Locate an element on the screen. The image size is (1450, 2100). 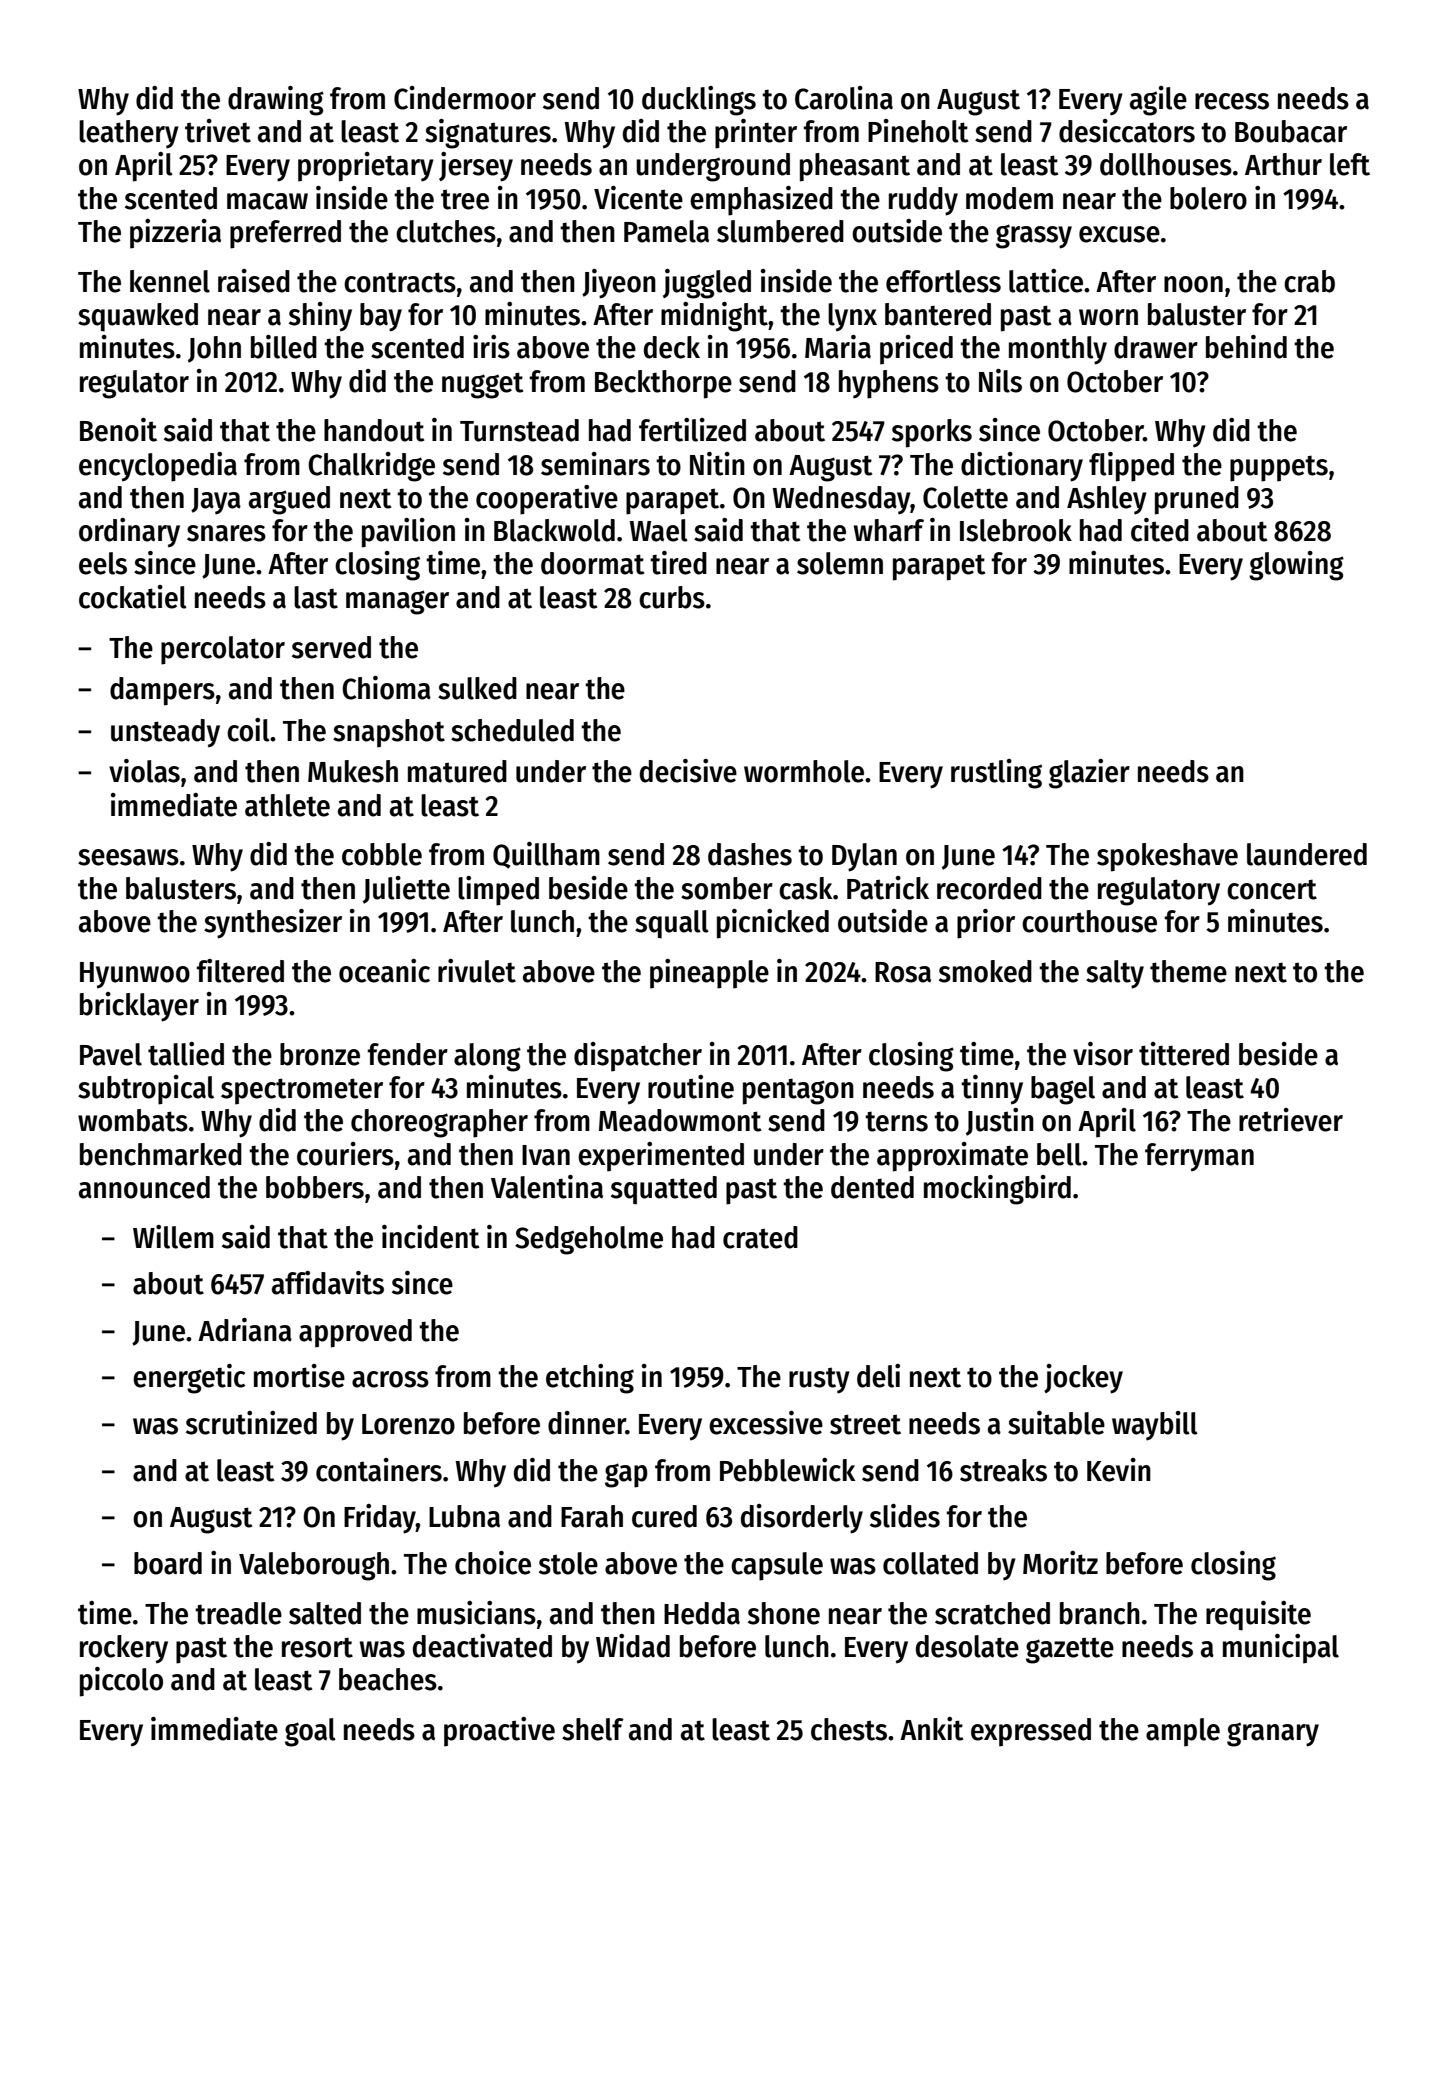
midnight is located at coordinates (714, 317).
